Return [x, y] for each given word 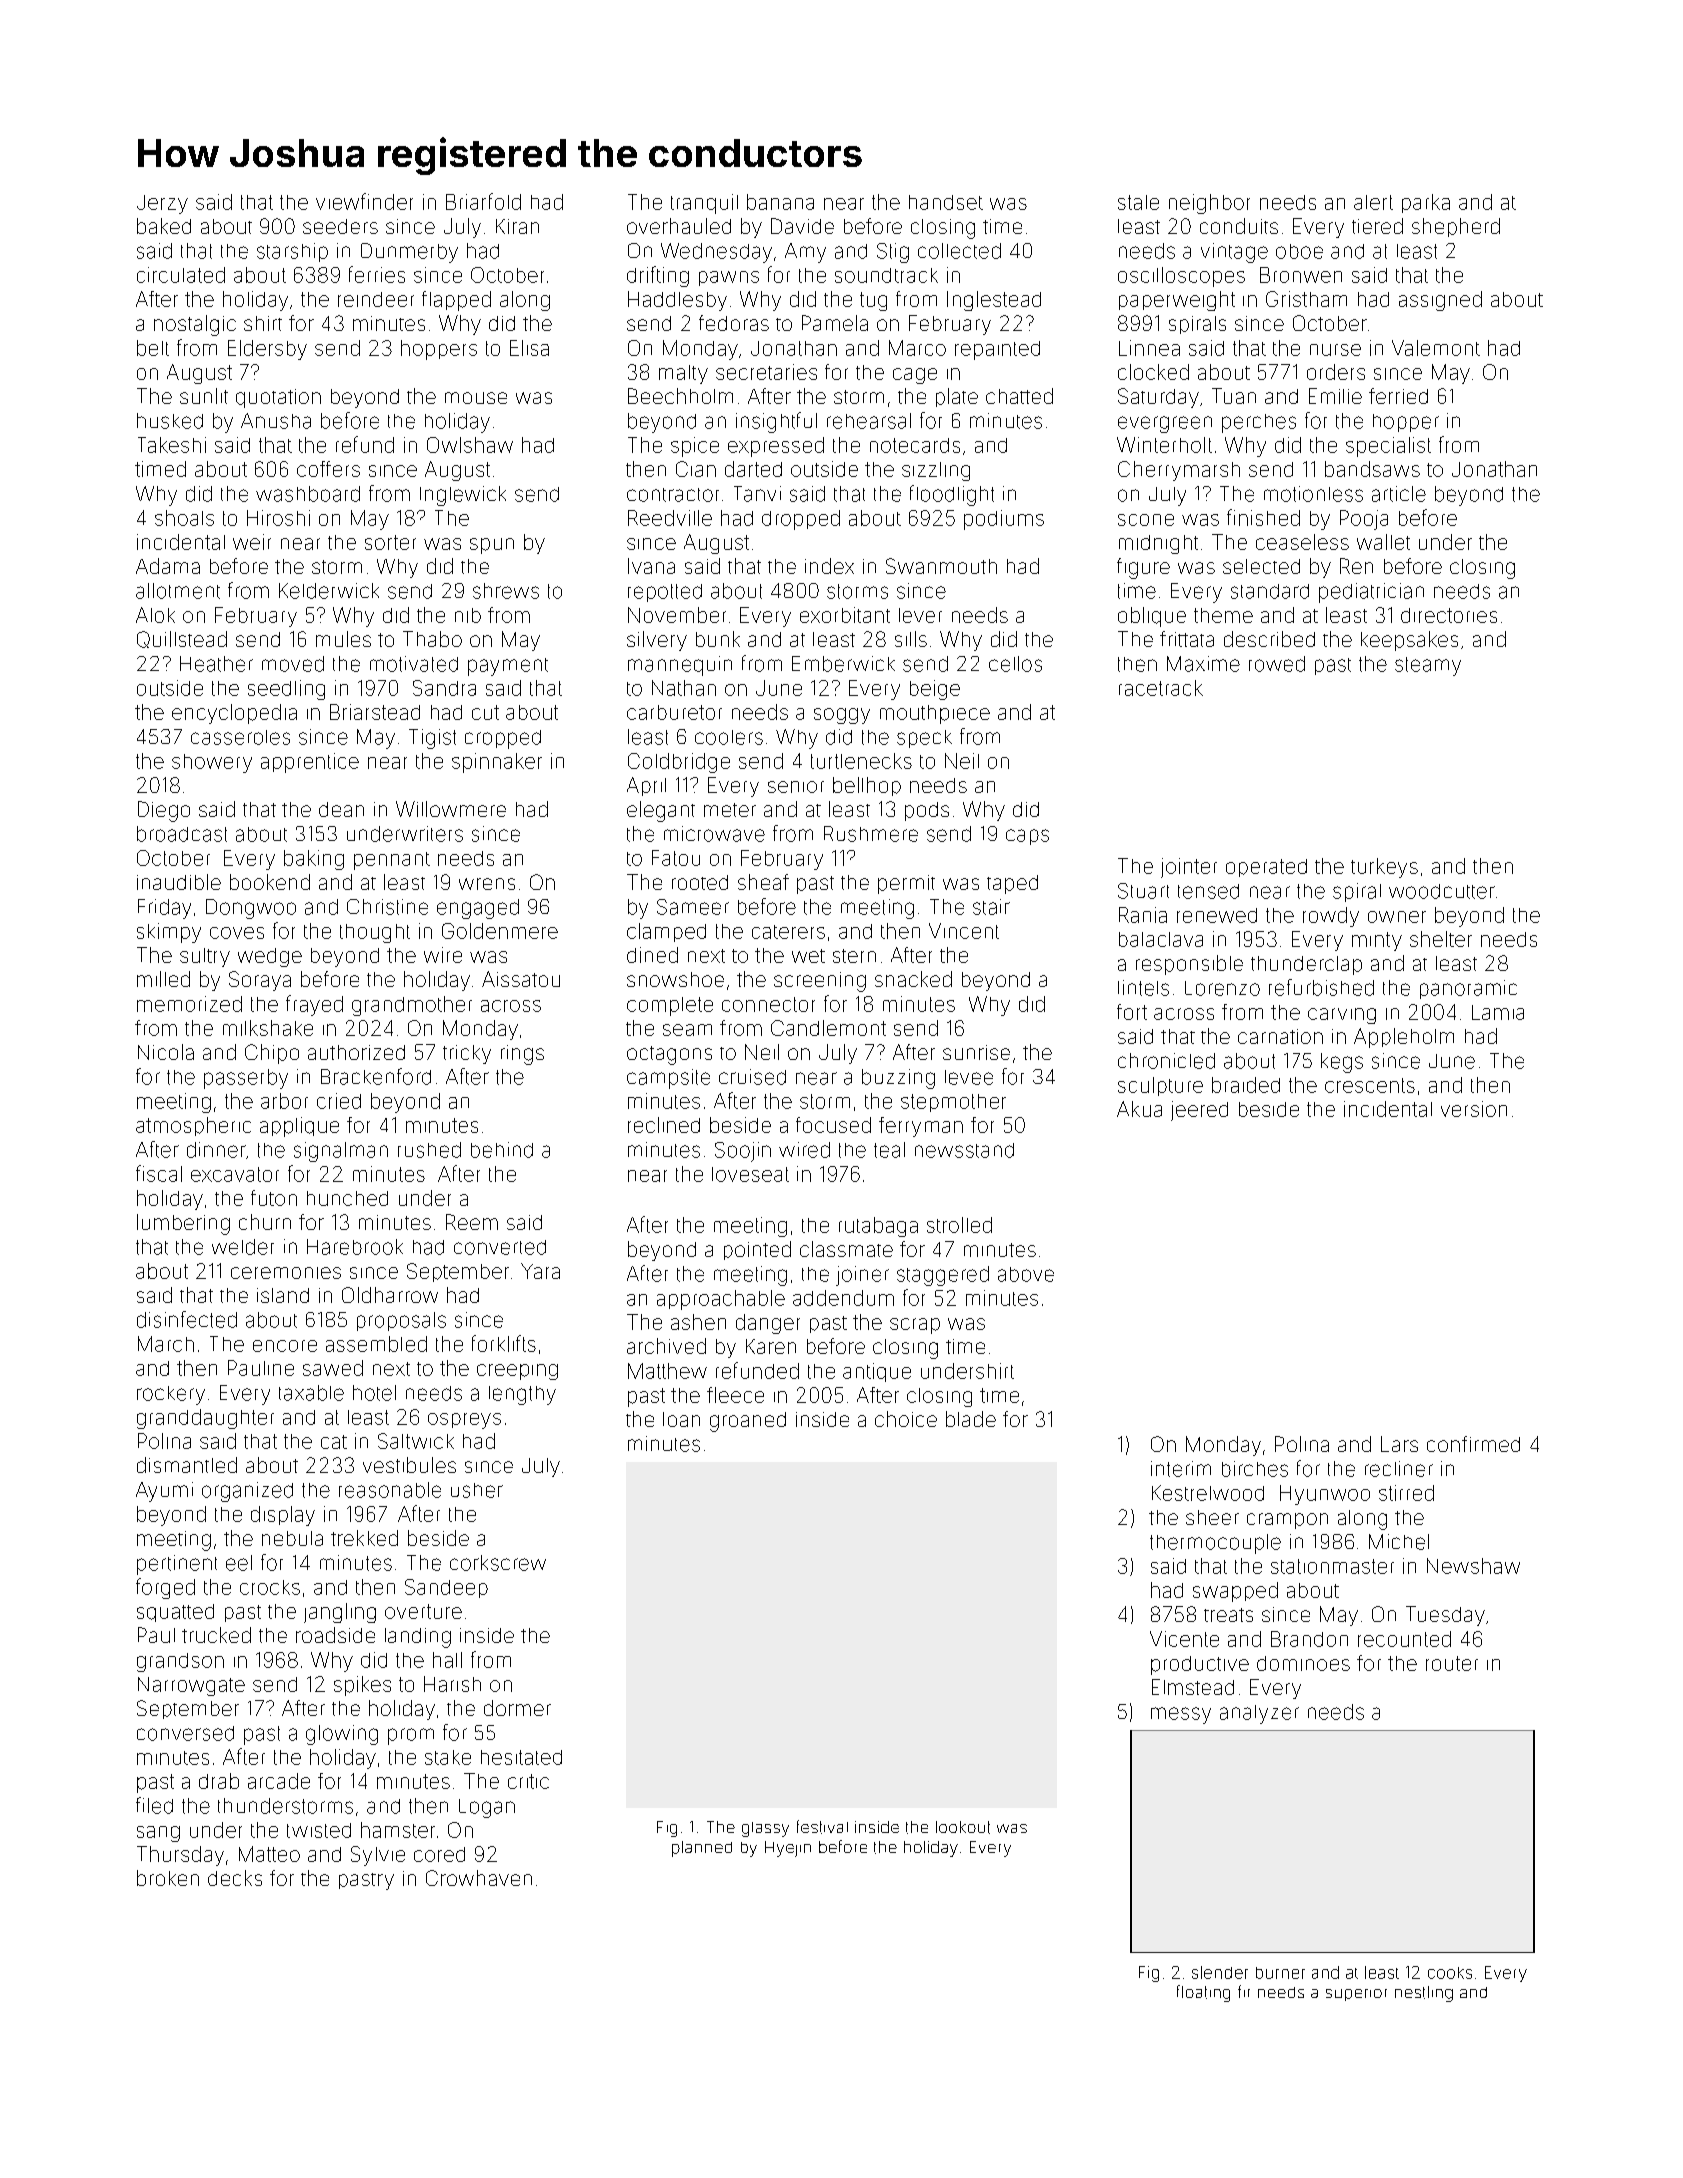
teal [889, 1150]
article [1399, 494]
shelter [1441, 939]
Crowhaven [479, 1878]
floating [1203, 1993]
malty [683, 374]
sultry [205, 957]
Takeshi [172, 445]
